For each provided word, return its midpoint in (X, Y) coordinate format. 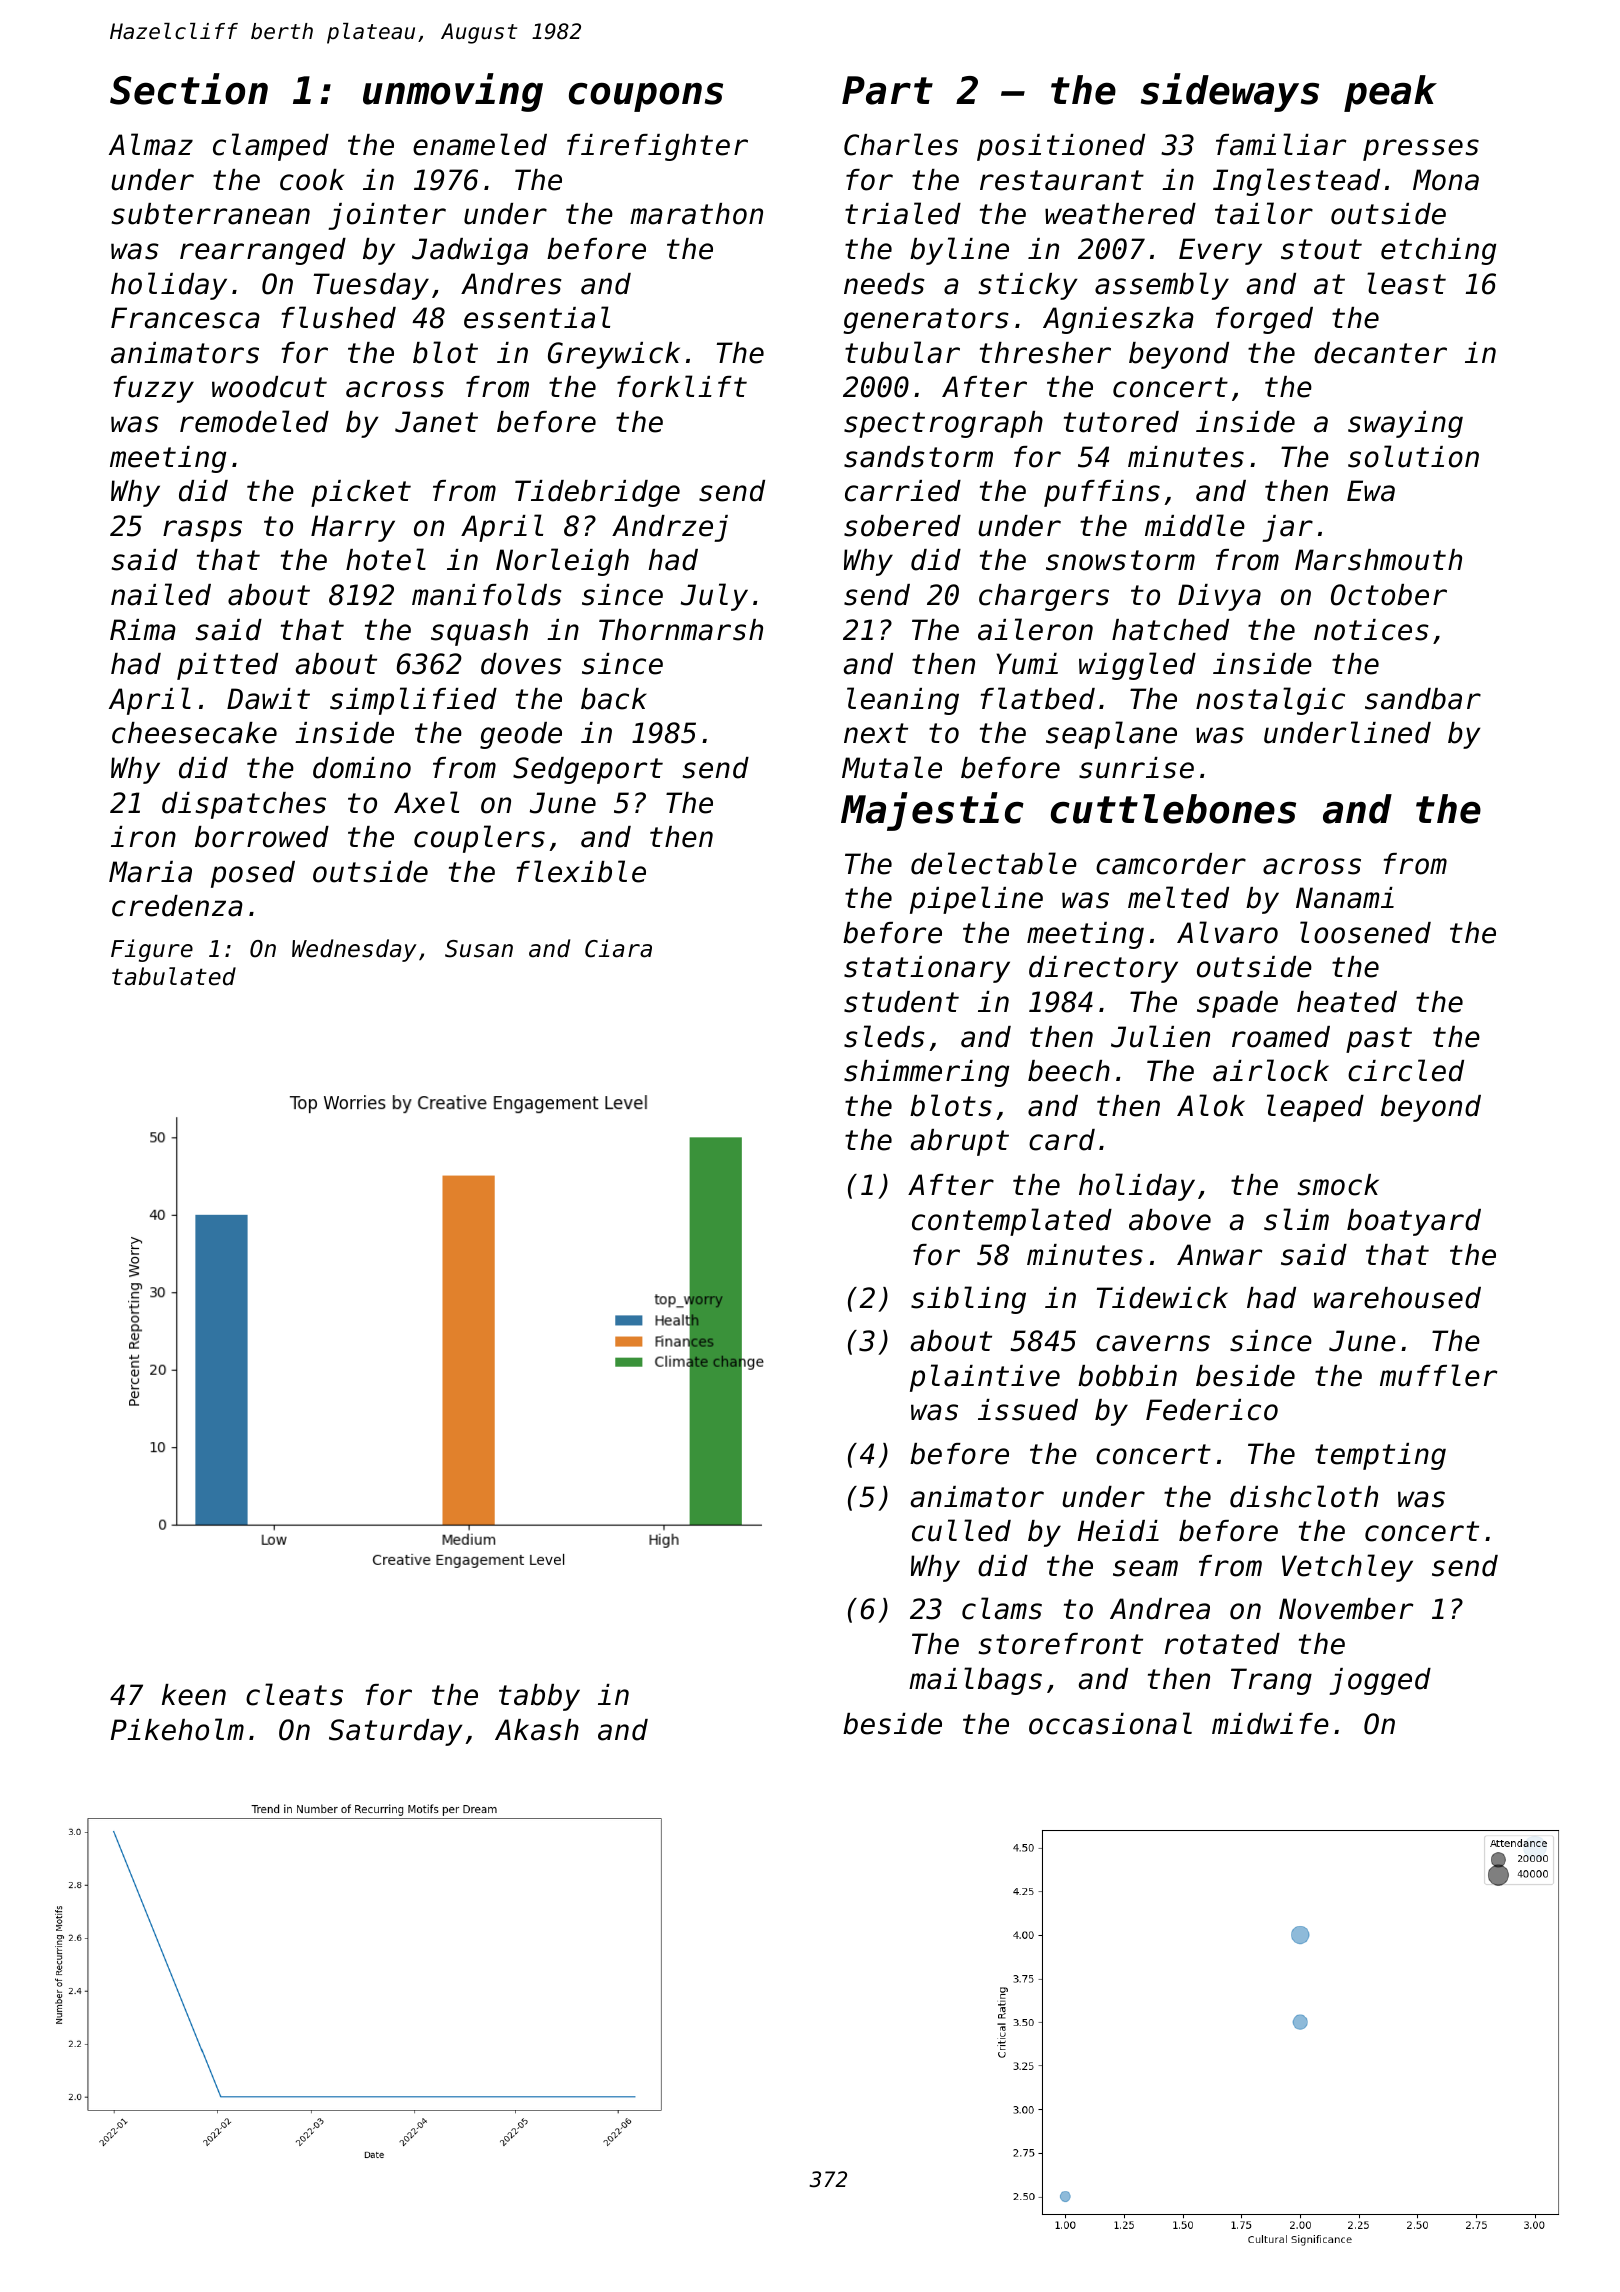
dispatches (244, 805)
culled (961, 1530)
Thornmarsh (681, 630)
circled (1406, 1070)
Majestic (932, 811)
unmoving (453, 92)
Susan (479, 949)
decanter (1380, 353)
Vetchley (1347, 1568)
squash (479, 632)
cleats (294, 1694)
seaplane (1111, 735)
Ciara (618, 948)
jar (1287, 528)
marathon (696, 214)
